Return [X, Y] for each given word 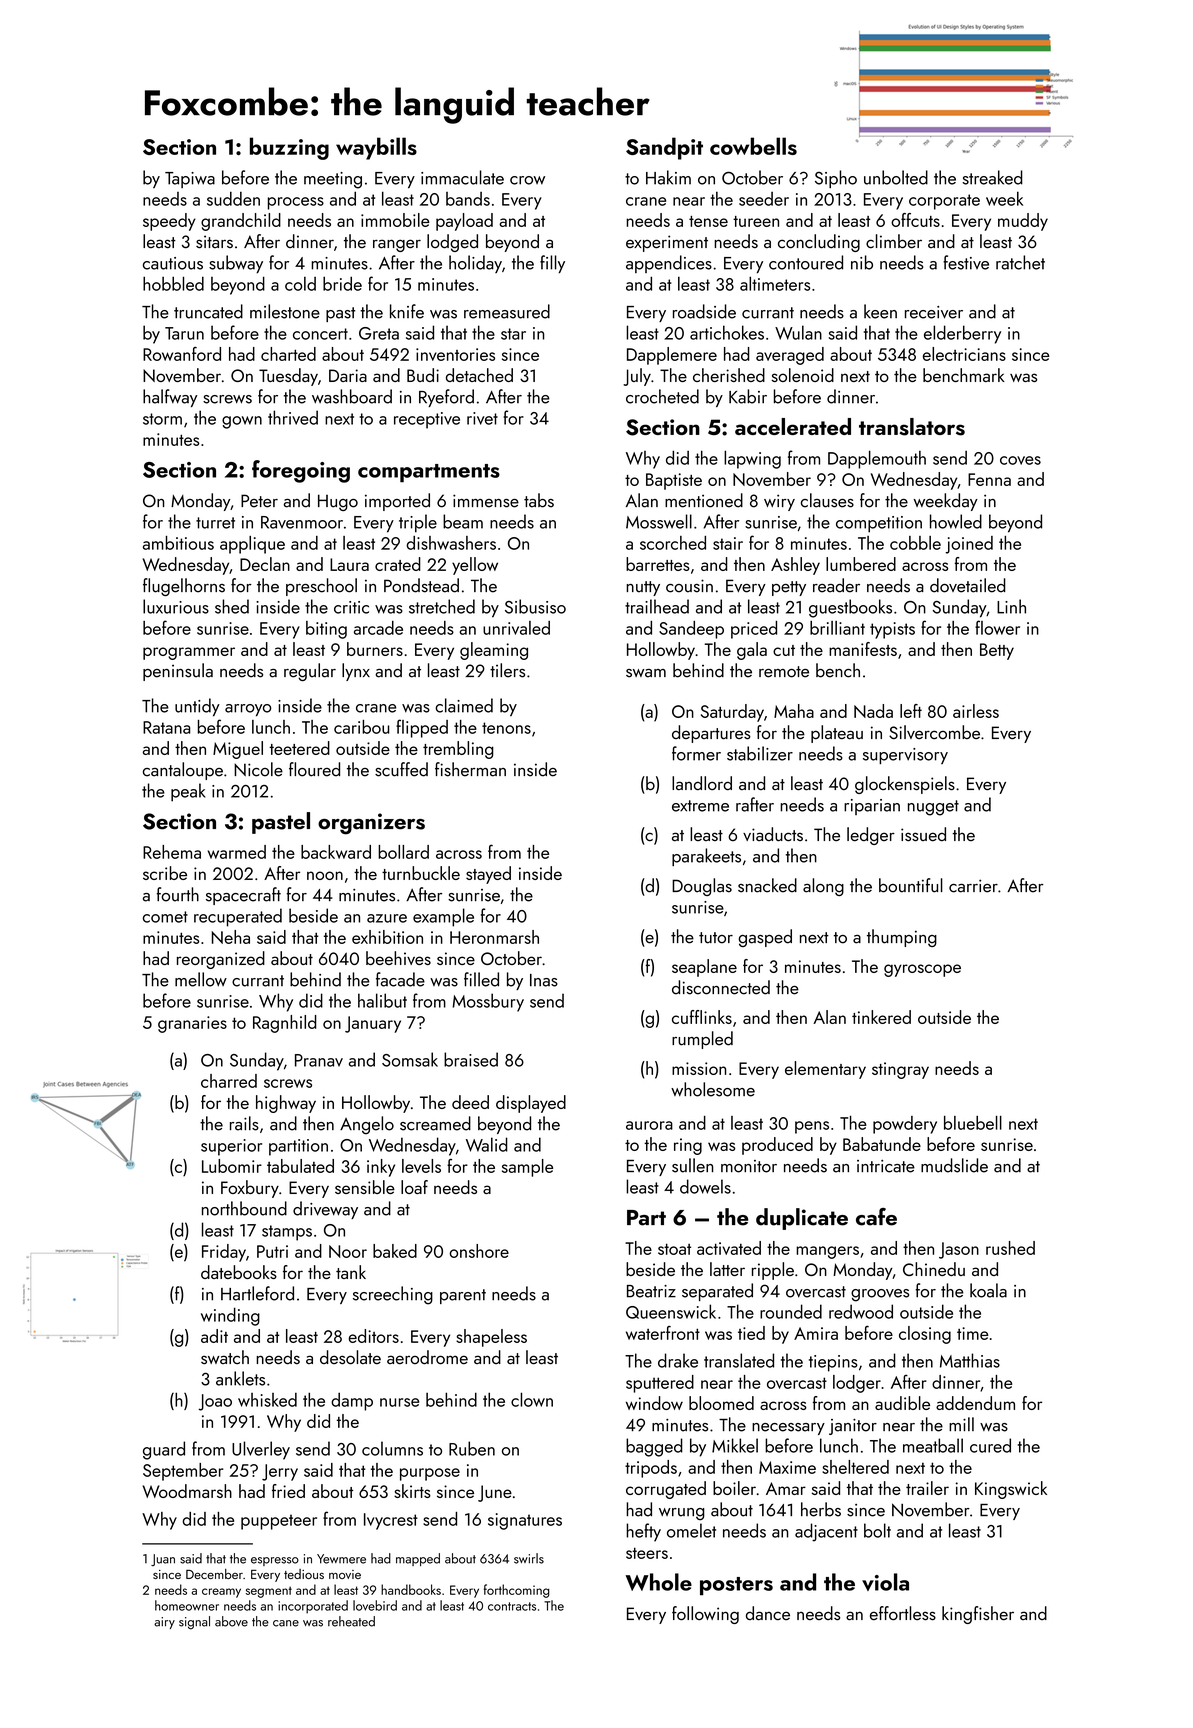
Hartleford [257, 1293]
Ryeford [446, 398]
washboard [352, 396]
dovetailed [968, 585]
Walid [487, 1144]
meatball [933, 1445]
